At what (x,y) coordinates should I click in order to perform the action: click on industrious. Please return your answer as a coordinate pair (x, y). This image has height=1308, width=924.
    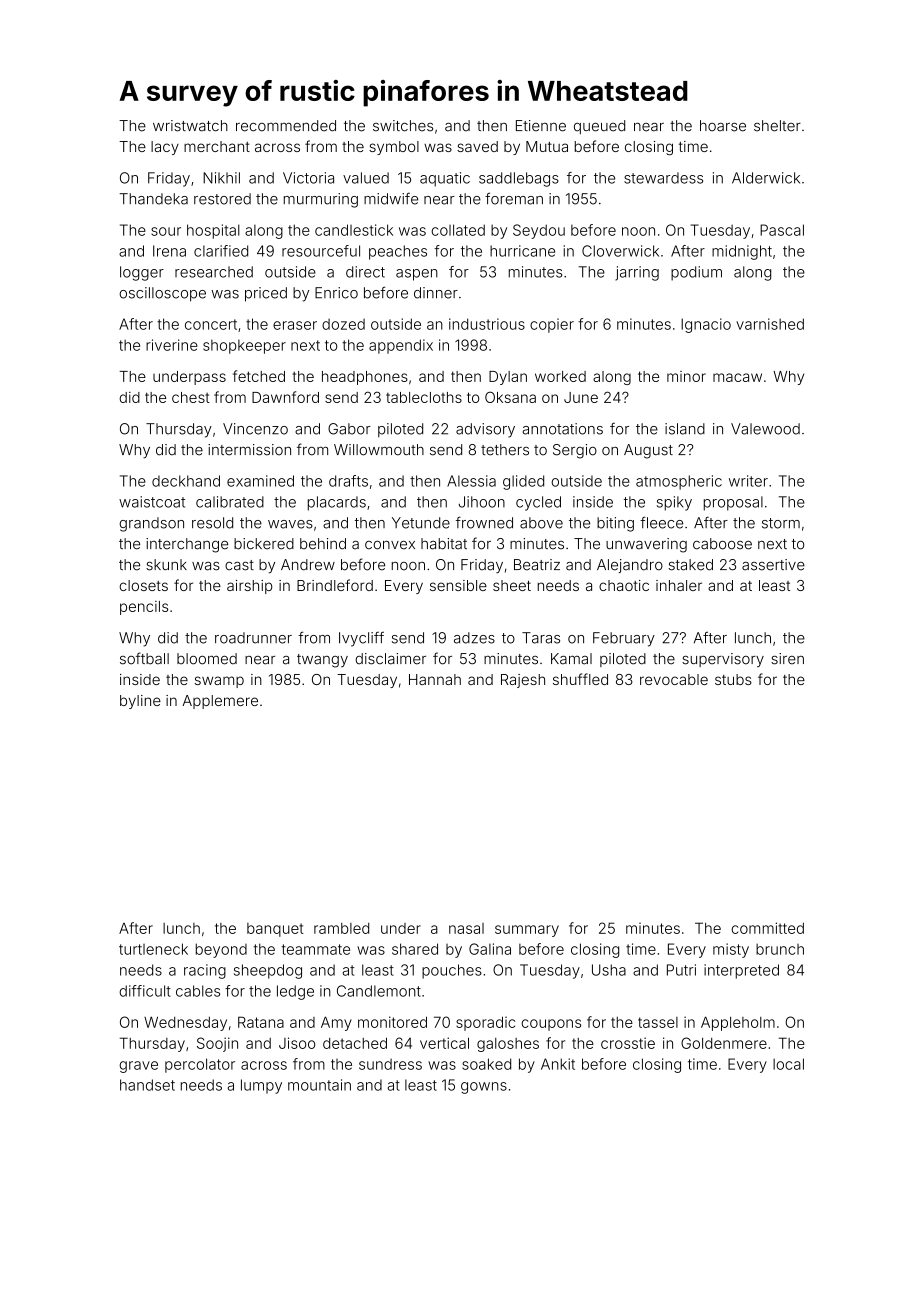
    Looking at the image, I should click on (487, 324).
